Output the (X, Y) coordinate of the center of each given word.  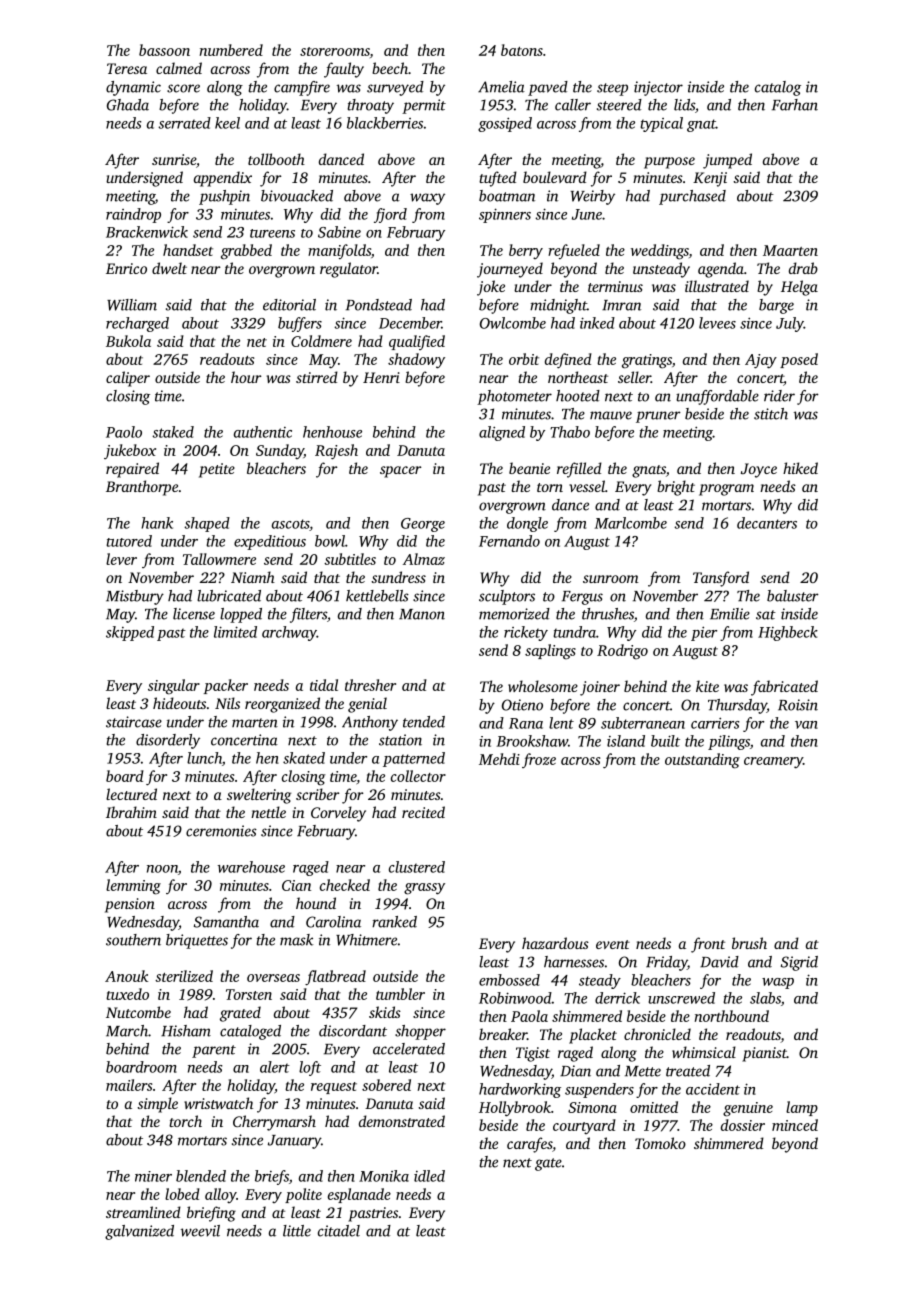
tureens (272, 233)
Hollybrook (515, 1109)
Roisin (798, 705)
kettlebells (377, 596)
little (297, 1231)
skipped (130, 633)
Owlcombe (513, 323)
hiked (800, 468)
